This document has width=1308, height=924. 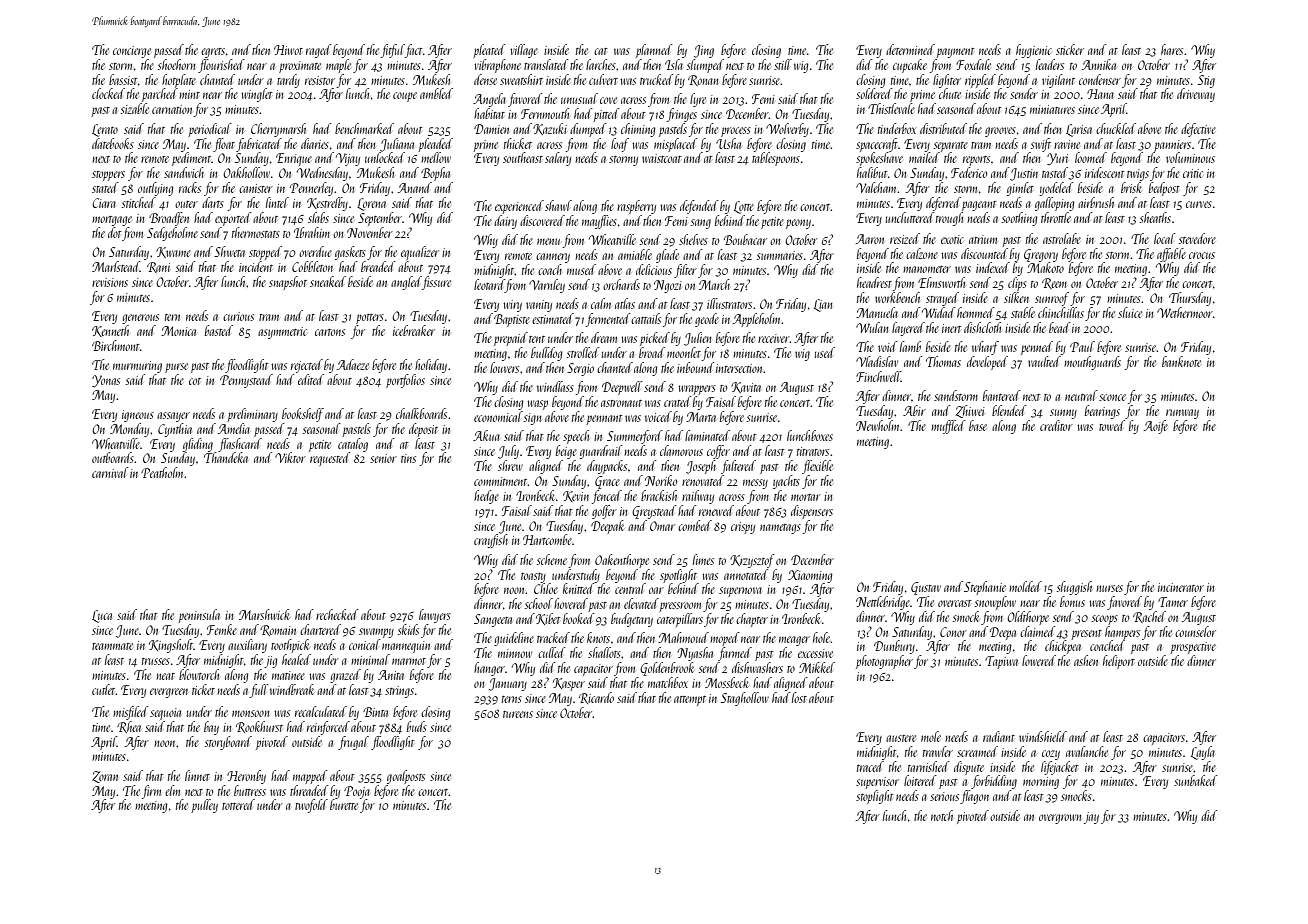 I want to click on voluminous, so click(x=1190, y=157).
